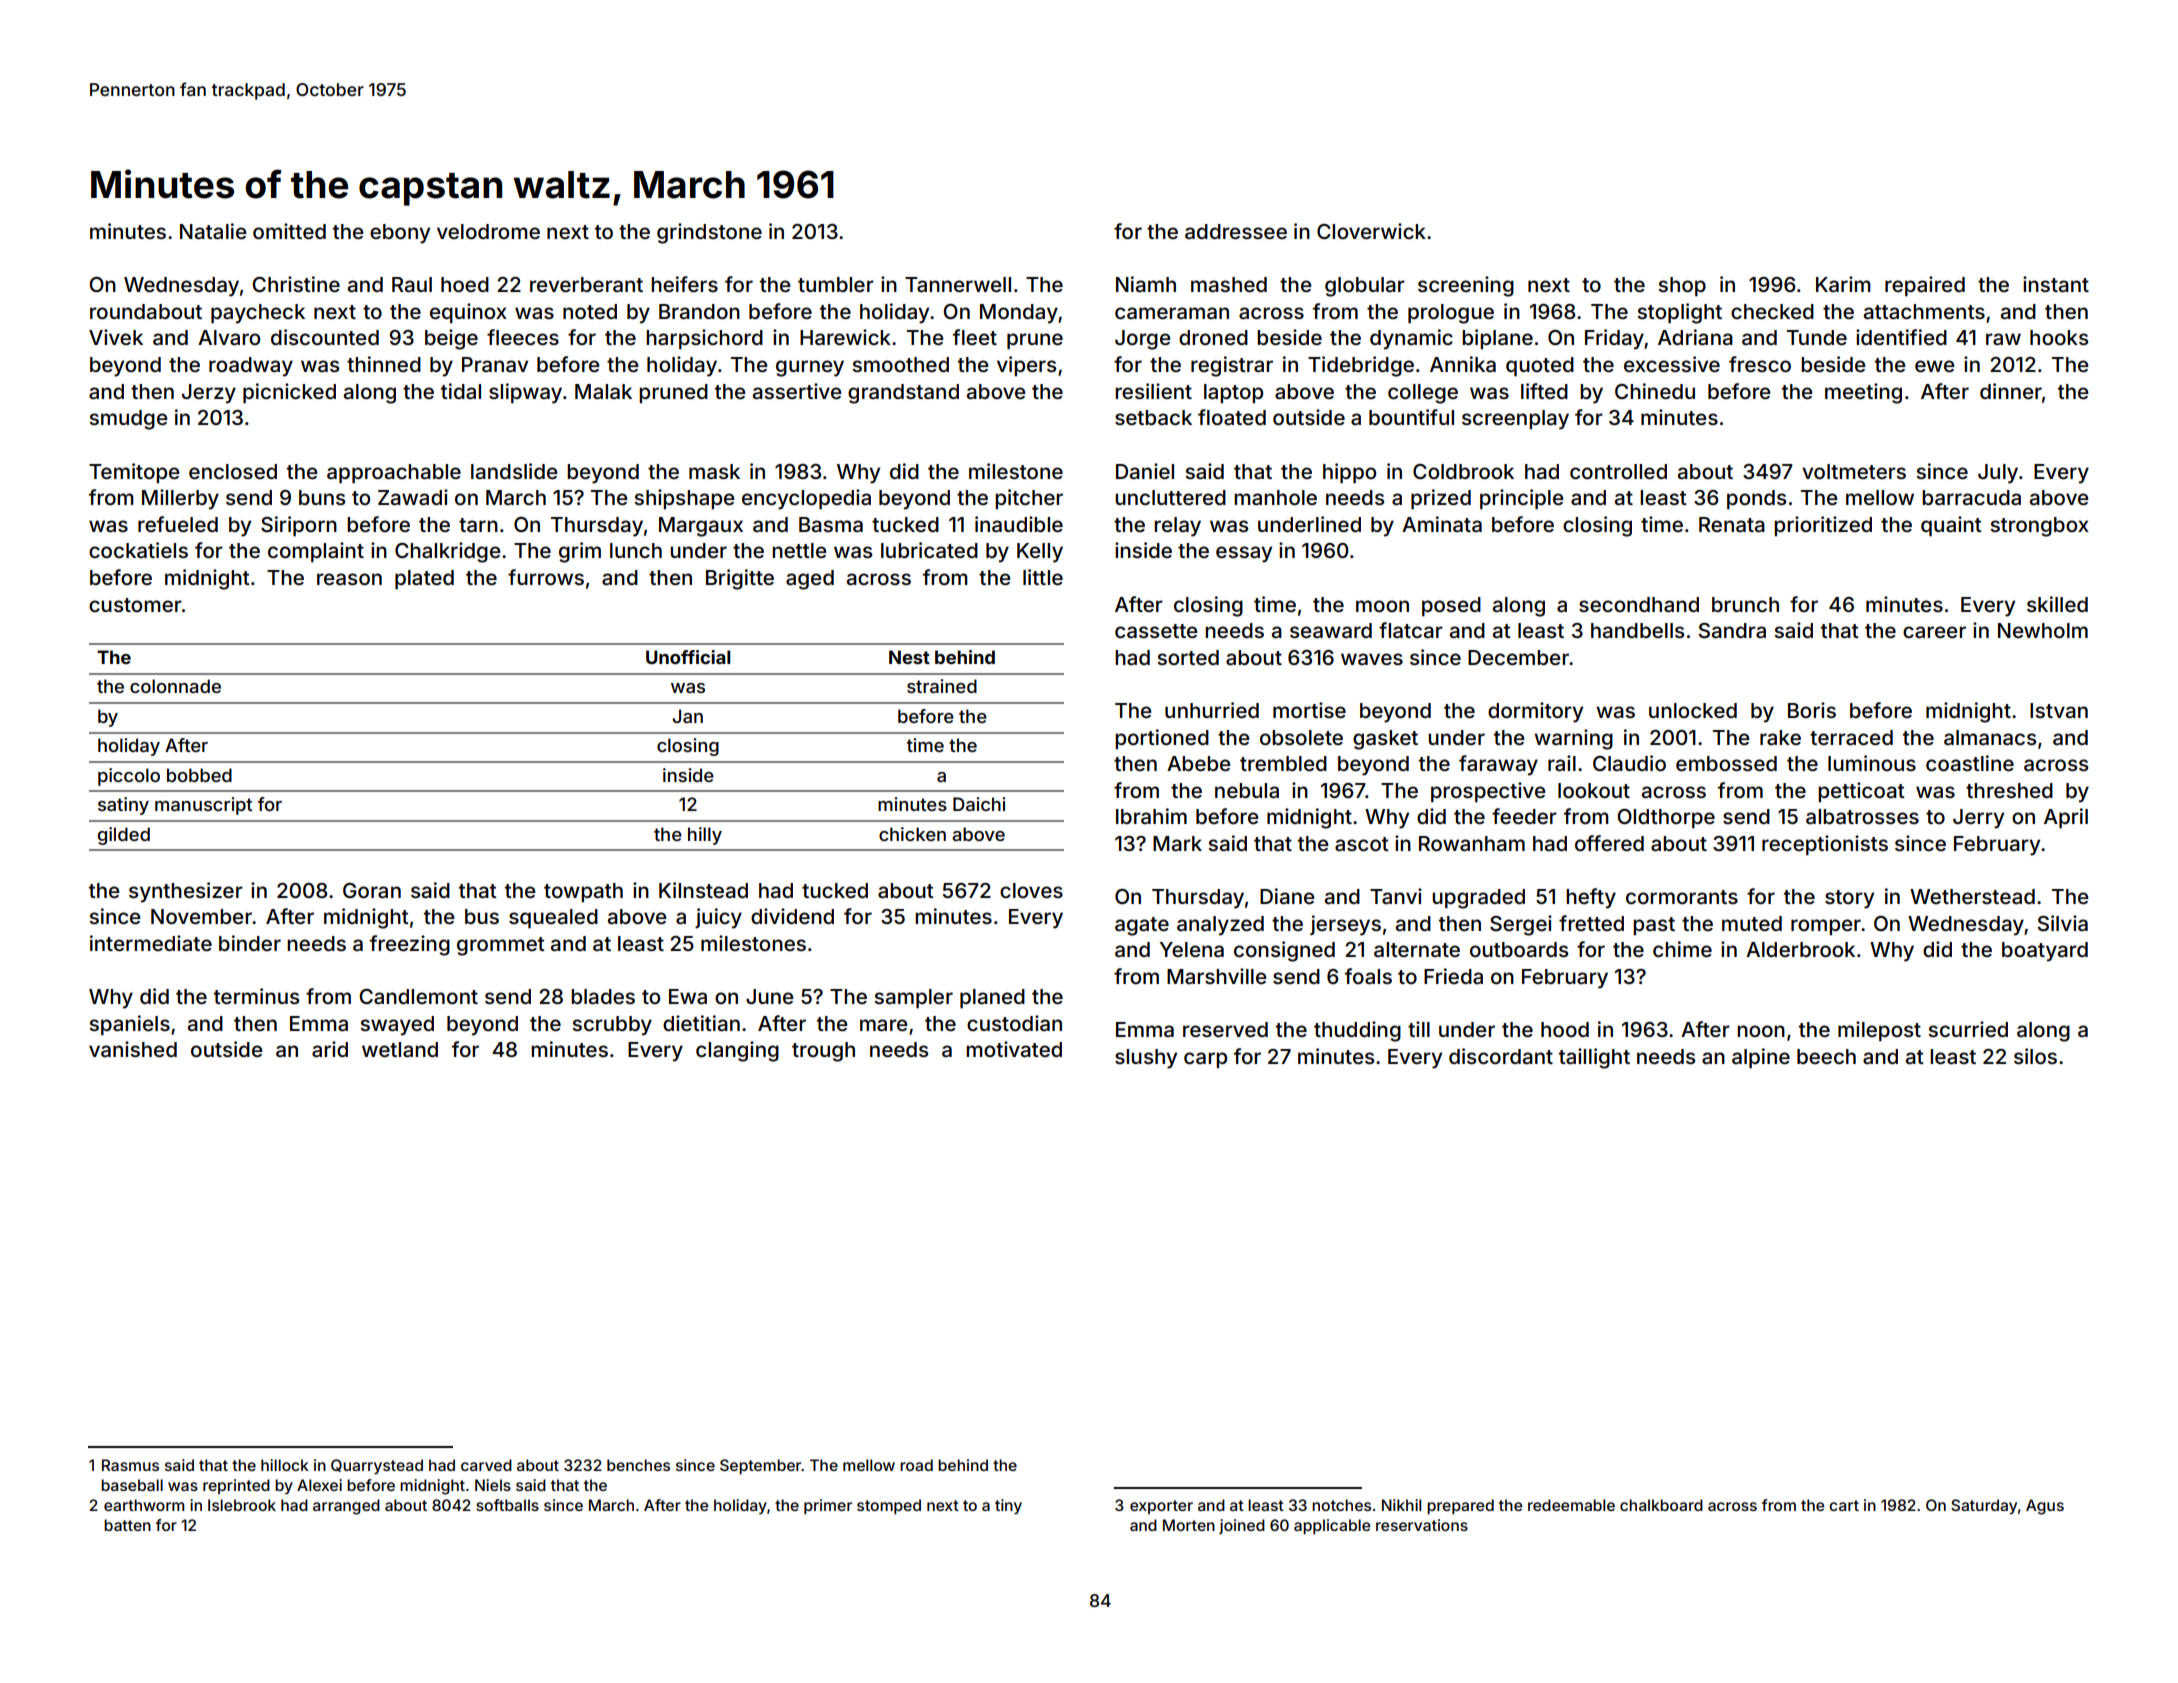  What do you see at coordinates (130, 1465) in the screenshot?
I see `Rasmus` at bounding box center [130, 1465].
